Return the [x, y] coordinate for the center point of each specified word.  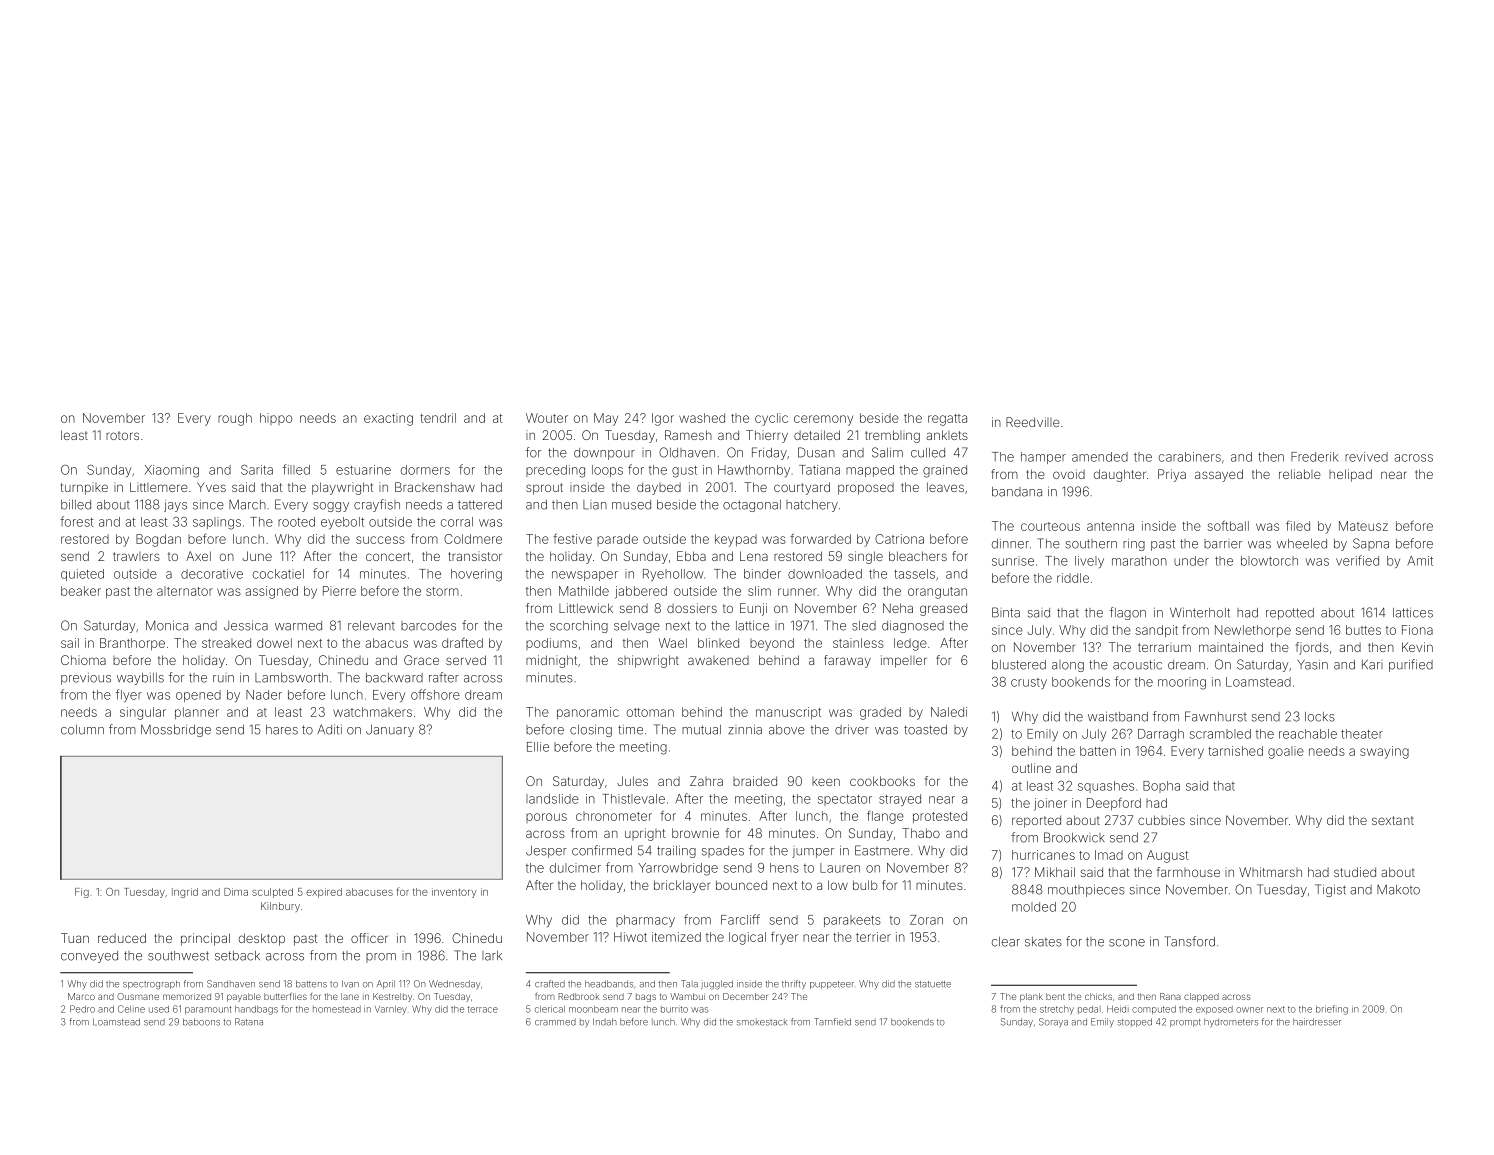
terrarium [1164, 647]
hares [282, 730]
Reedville [1033, 422]
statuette [933, 984]
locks [1320, 717]
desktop [262, 939]
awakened [718, 660]
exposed [1214, 1010]
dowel [274, 643]
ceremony [823, 420]
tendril [438, 418]
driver [852, 729]
